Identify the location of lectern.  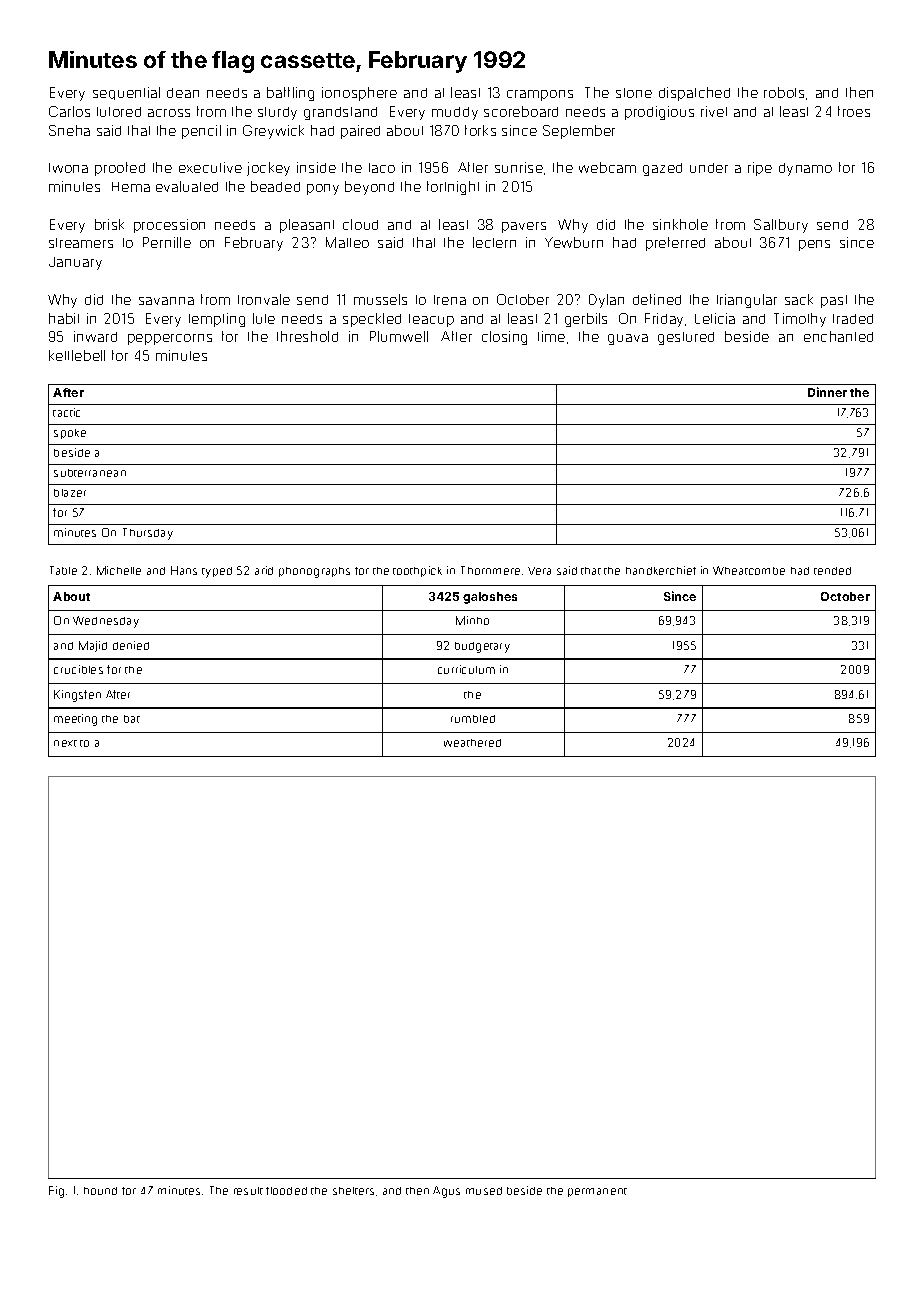
(494, 242).
